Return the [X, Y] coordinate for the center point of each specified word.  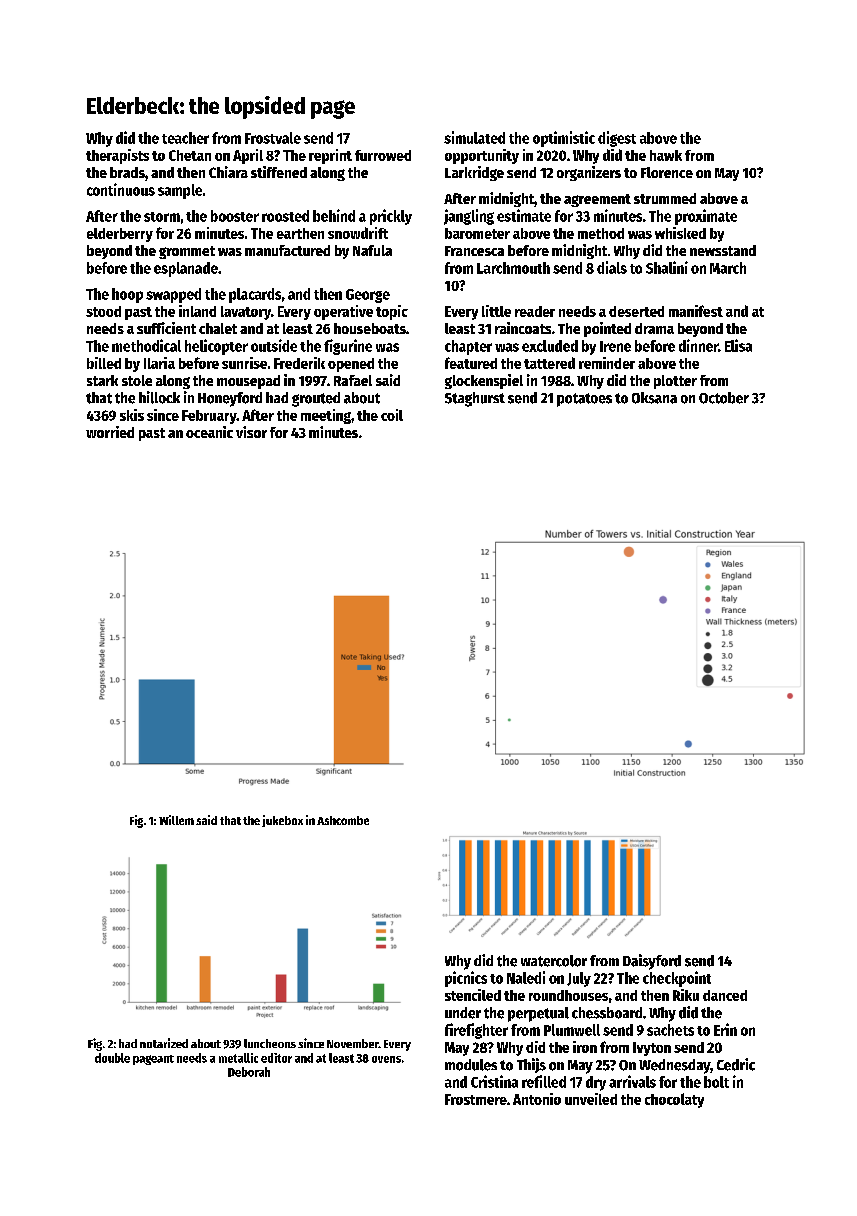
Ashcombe [343, 820]
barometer [477, 233]
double [112, 1058]
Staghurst [475, 399]
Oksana [654, 398]
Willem [176, 820]
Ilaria [159, 363]
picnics [466, 979]
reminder [607, 363]
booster [235, 216]
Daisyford [652, 962]
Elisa [738, 345]
